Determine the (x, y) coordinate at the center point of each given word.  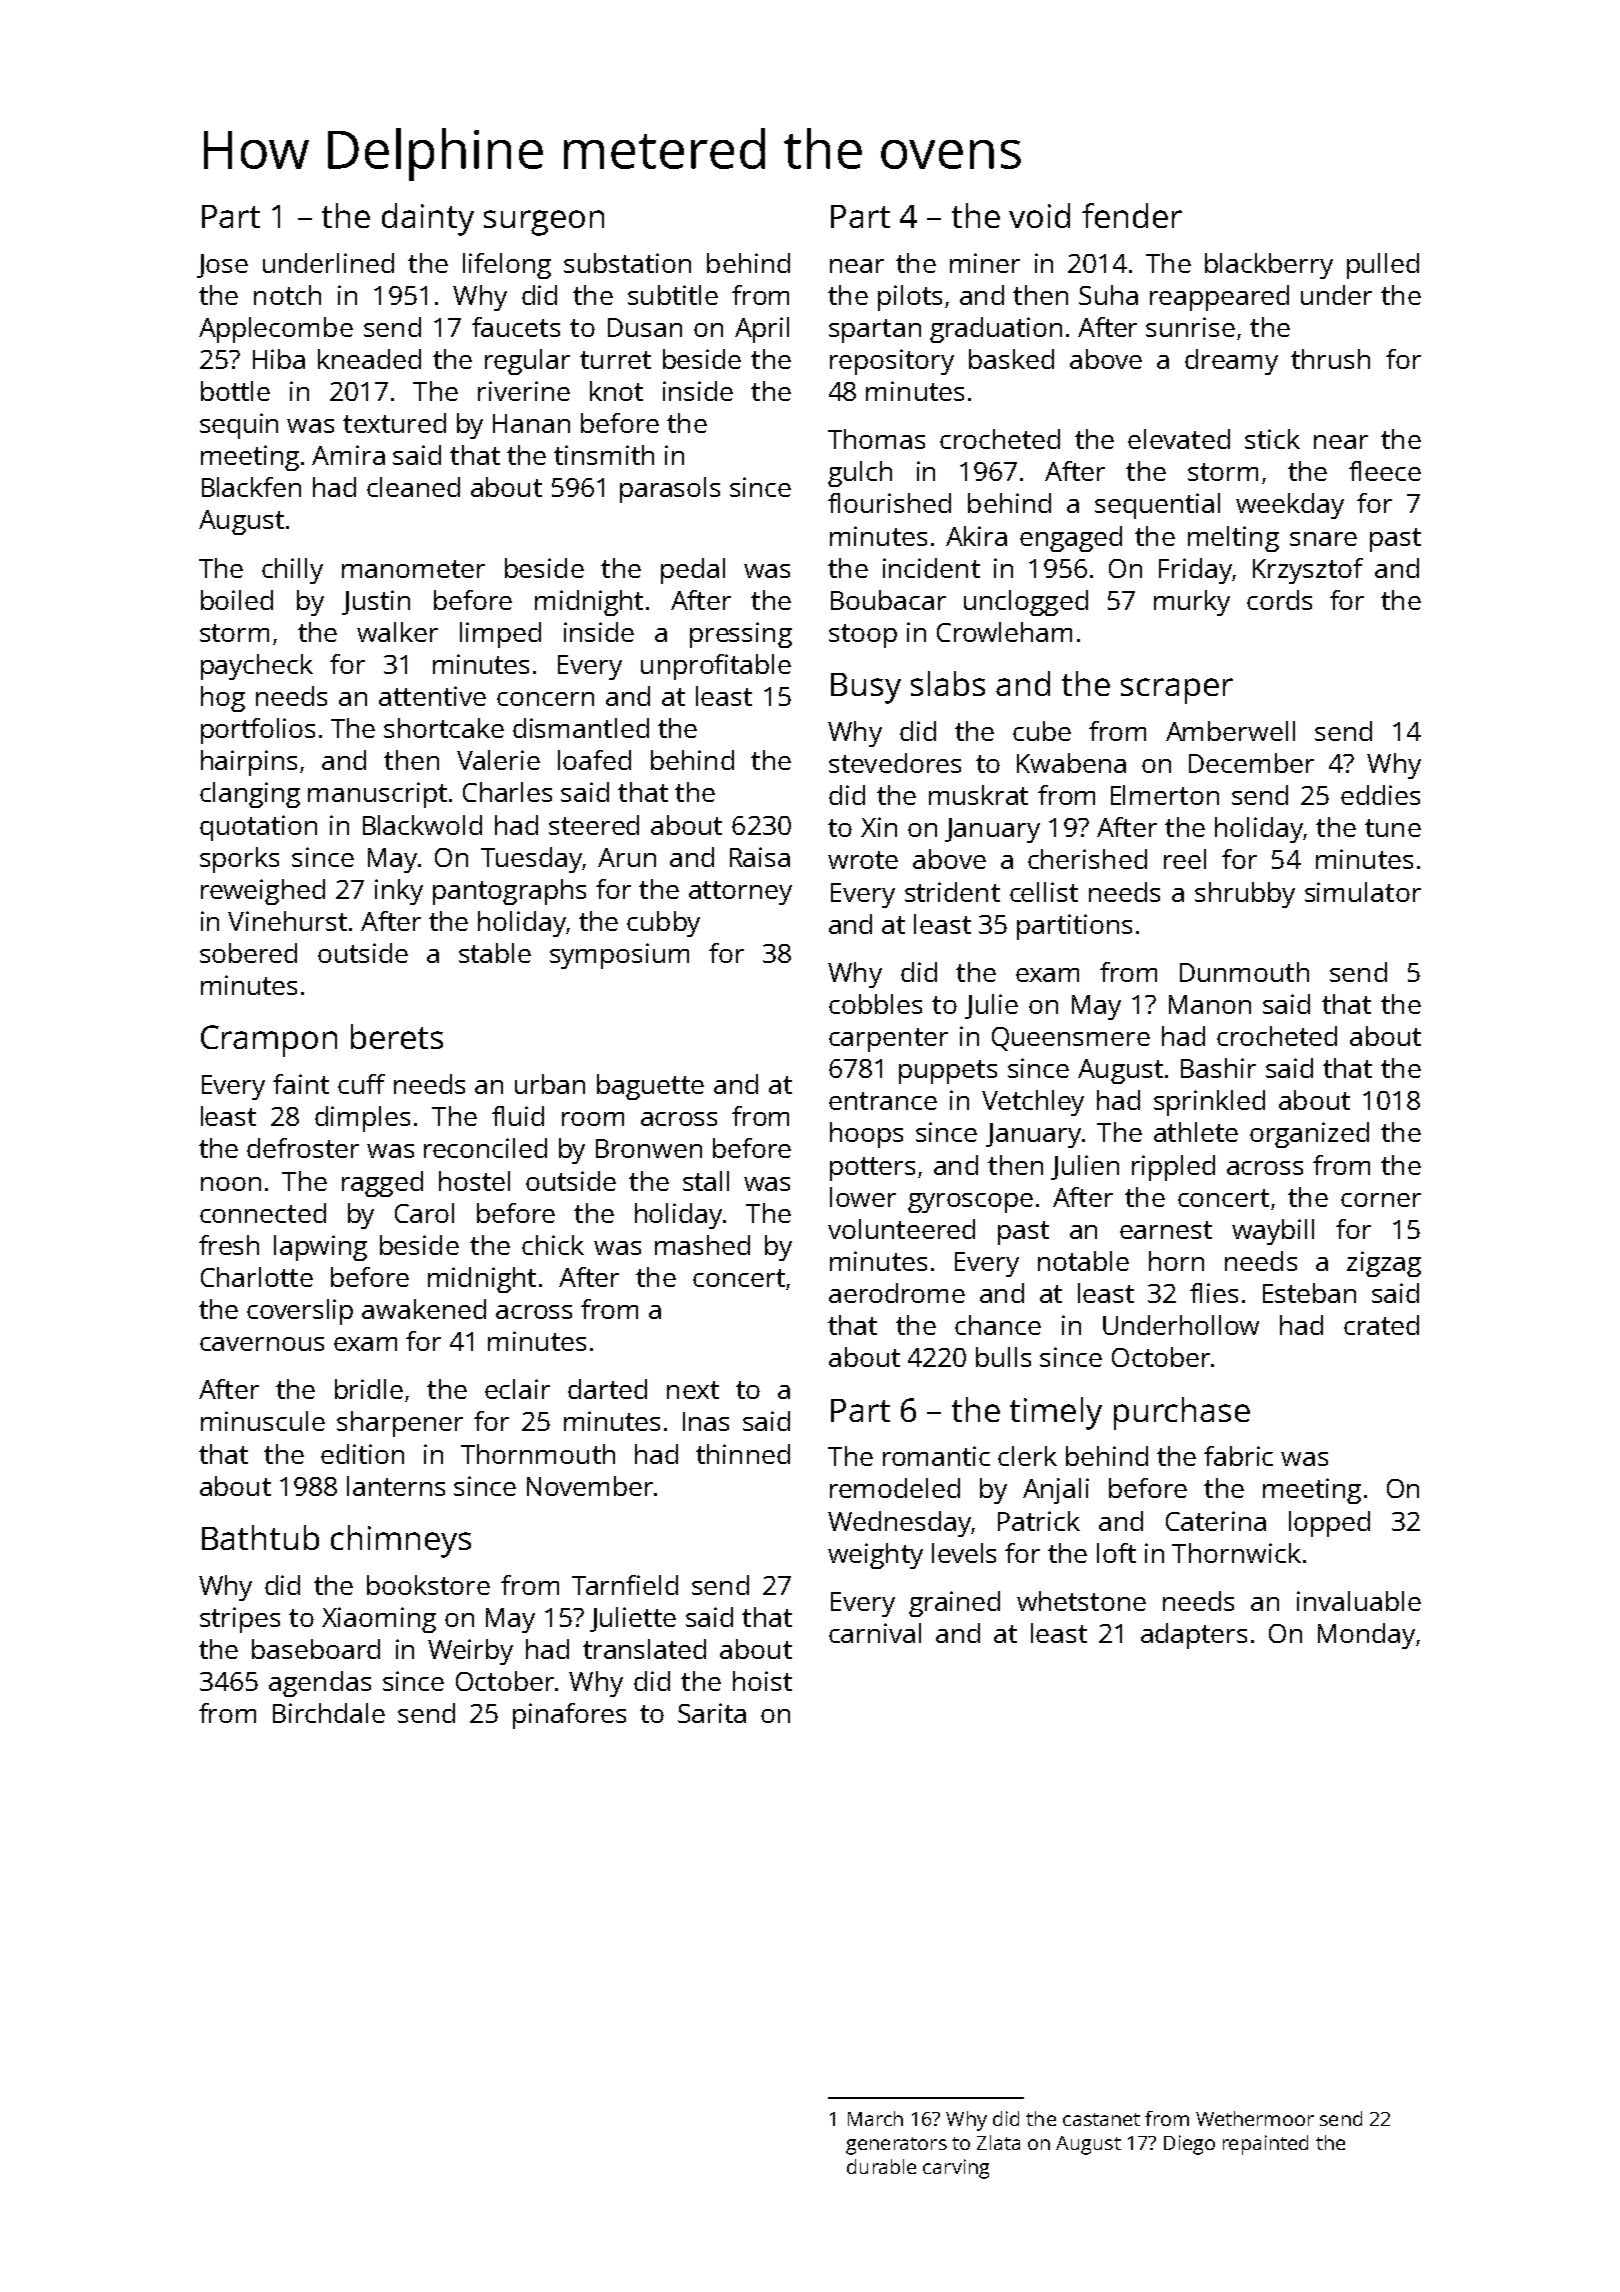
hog (223, 699)
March (875, 2118)
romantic (936, 1456)
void (1039, 215)
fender (1132, 215)
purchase (1182, 1413)
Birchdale (329, 1713)
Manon (1210, 1004)
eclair (517, 1389)
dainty (428, 219)
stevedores (895, 763)
